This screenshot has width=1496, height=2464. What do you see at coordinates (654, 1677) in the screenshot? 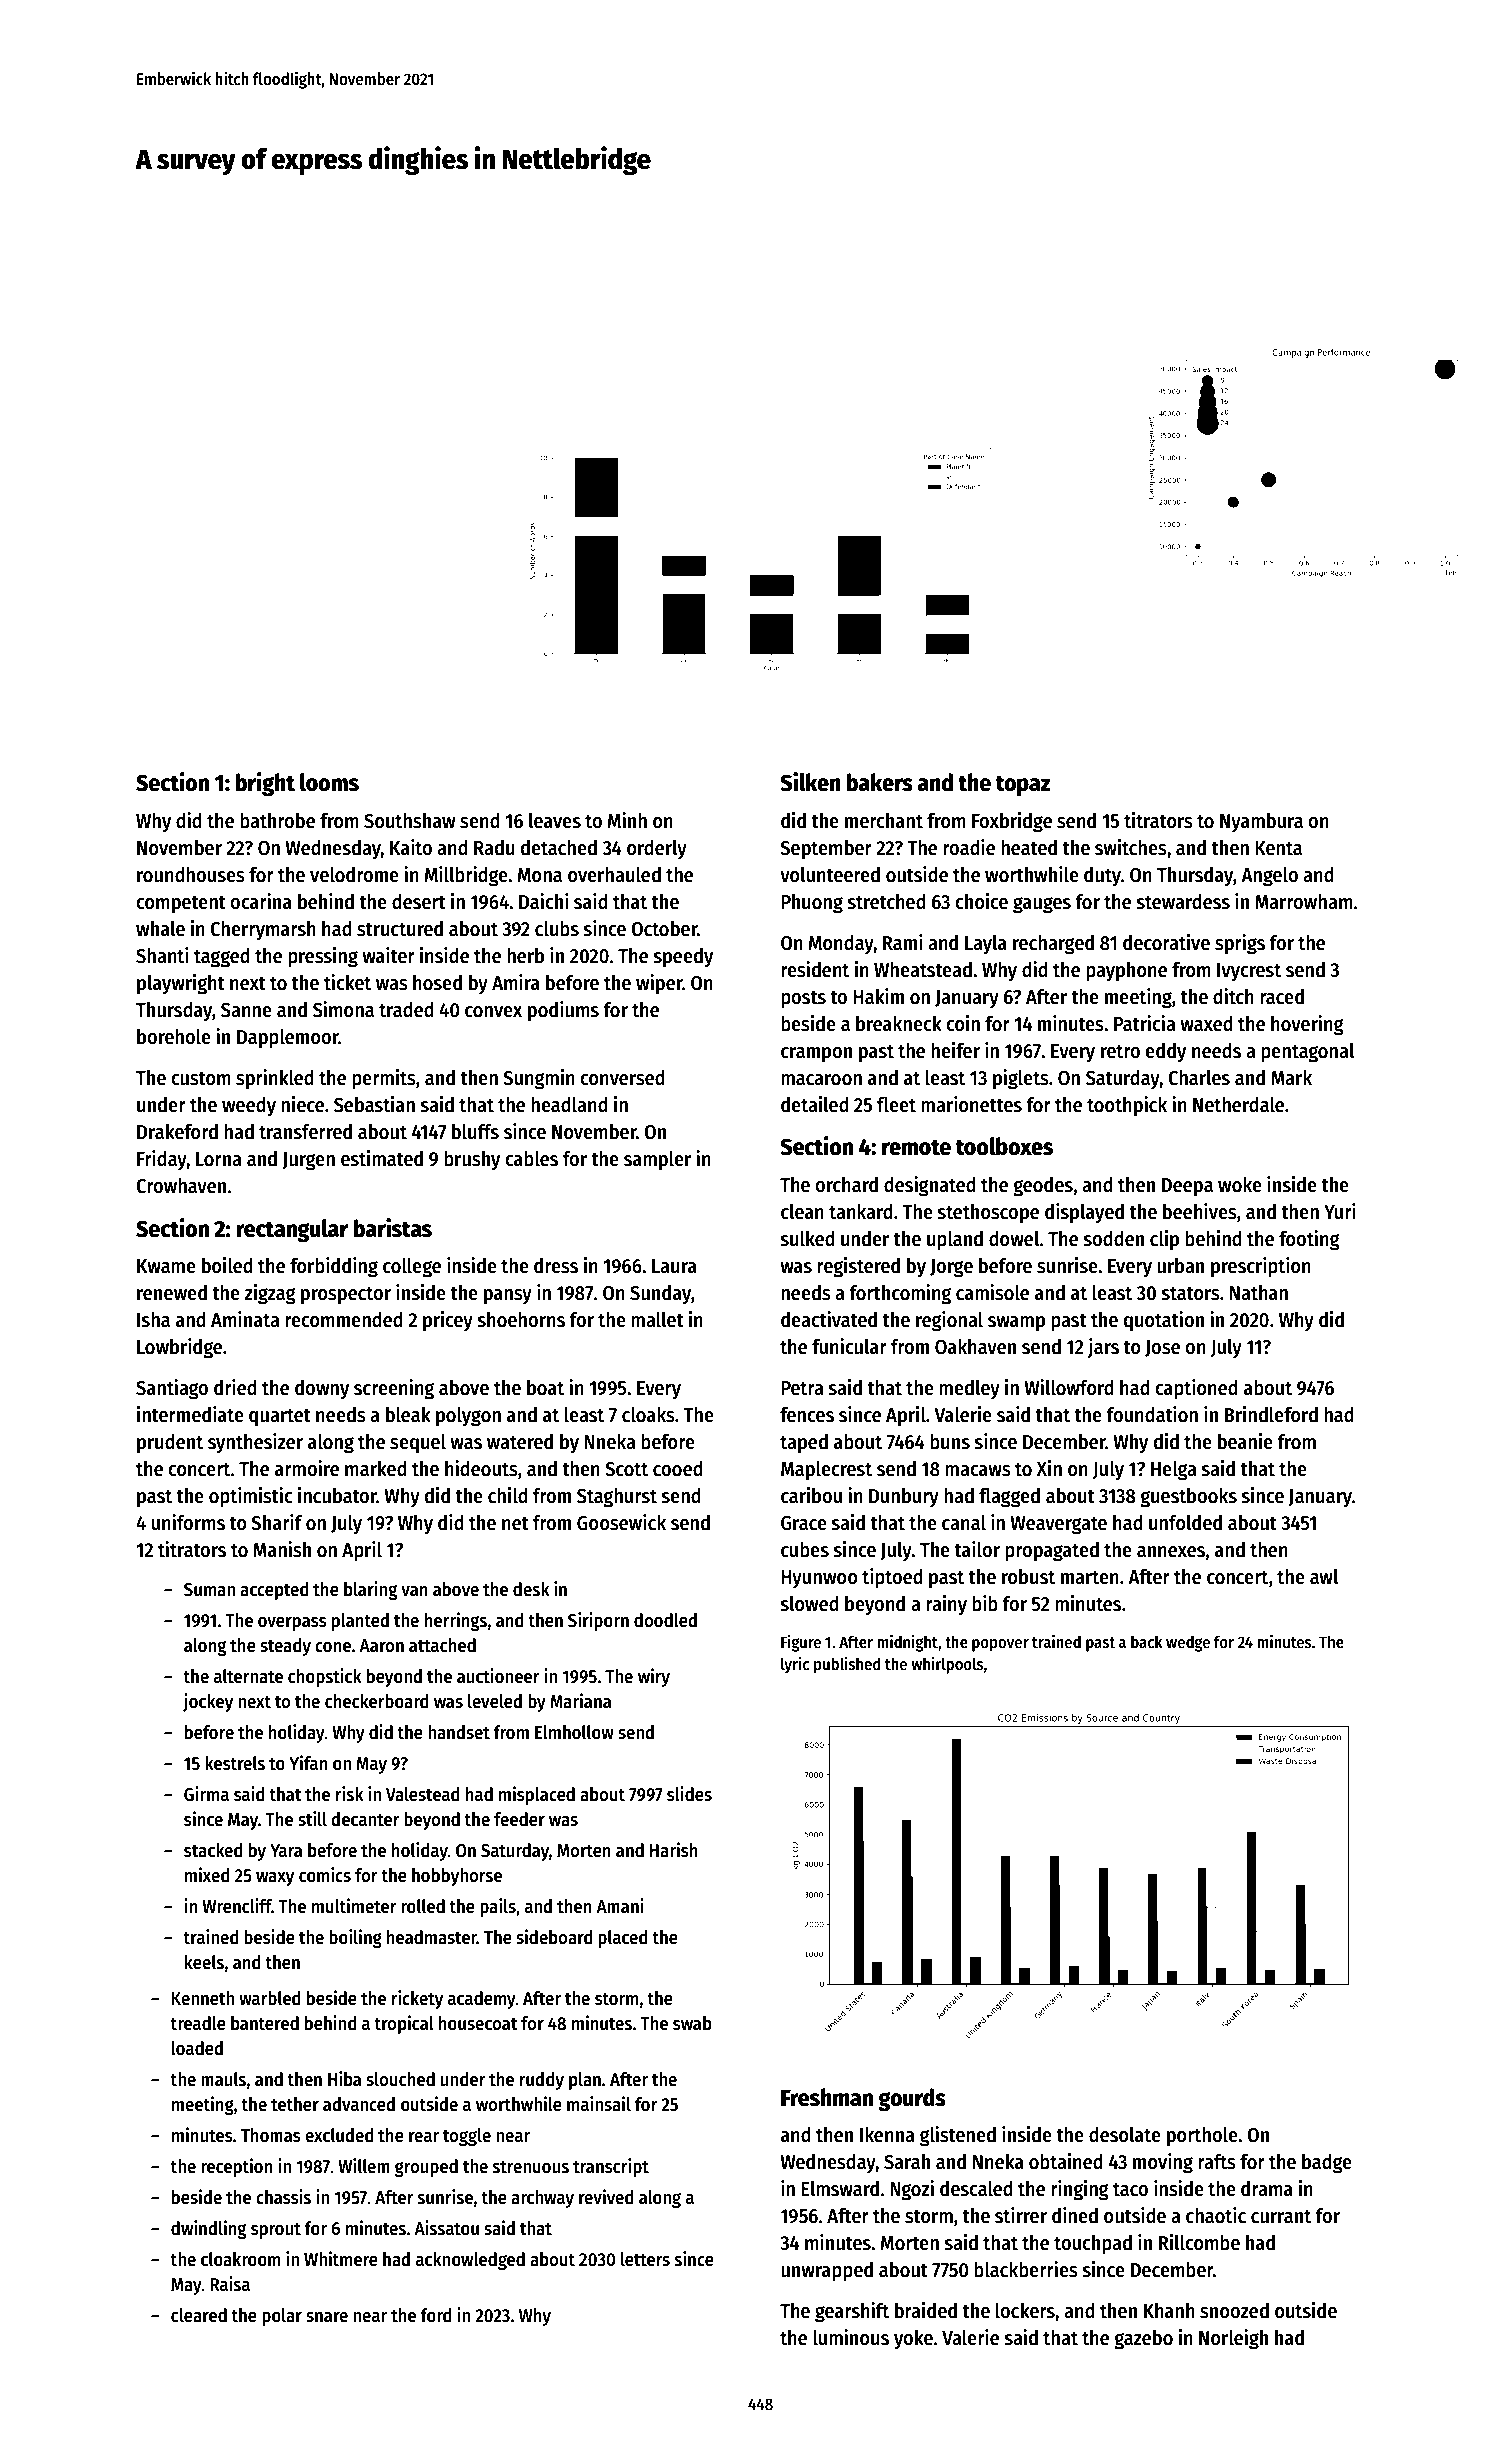
I see `wiry` at bounding box center [654, 1677].
